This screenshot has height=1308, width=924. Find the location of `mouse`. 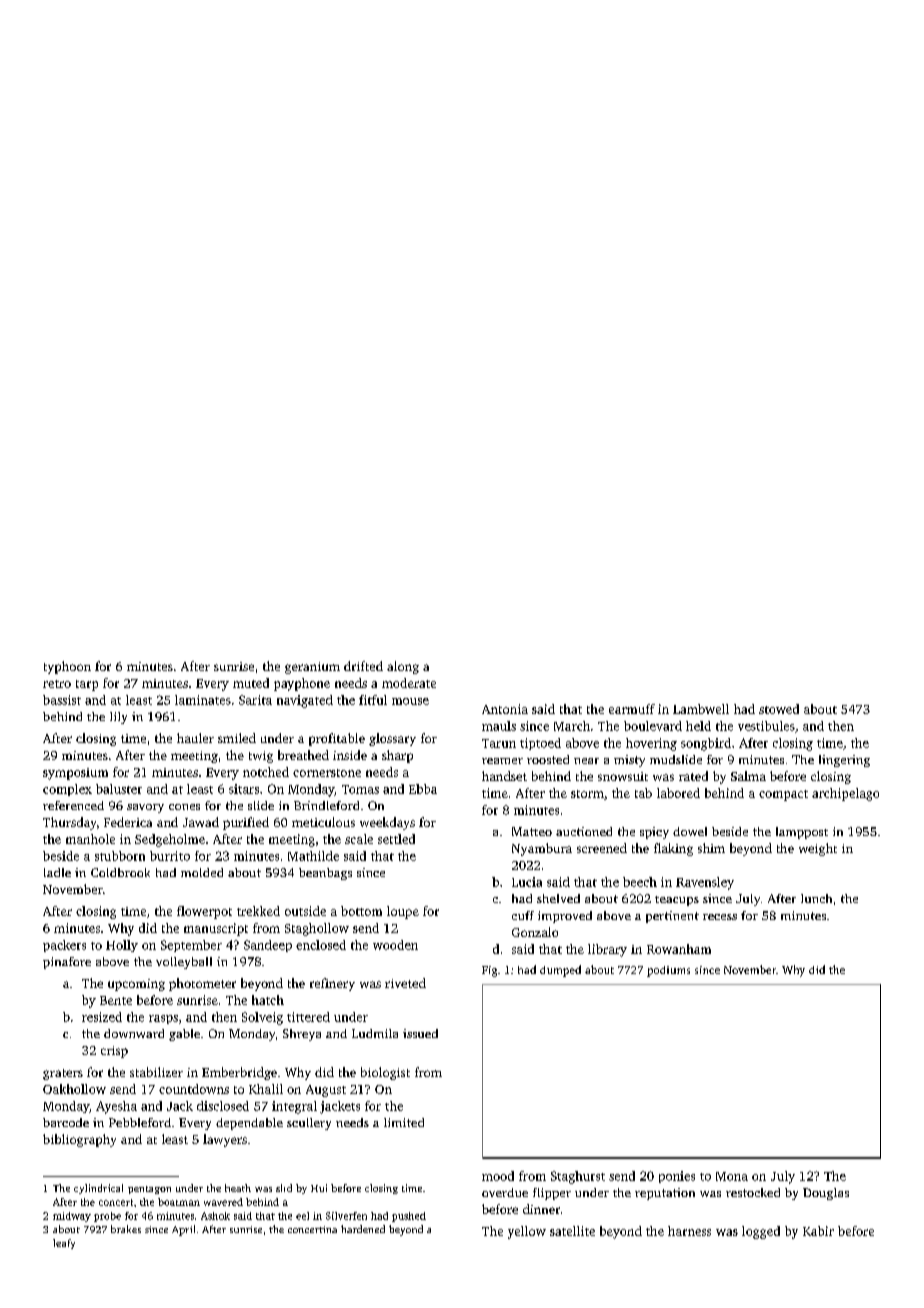

mouse is located at coordinates (410, 701).
